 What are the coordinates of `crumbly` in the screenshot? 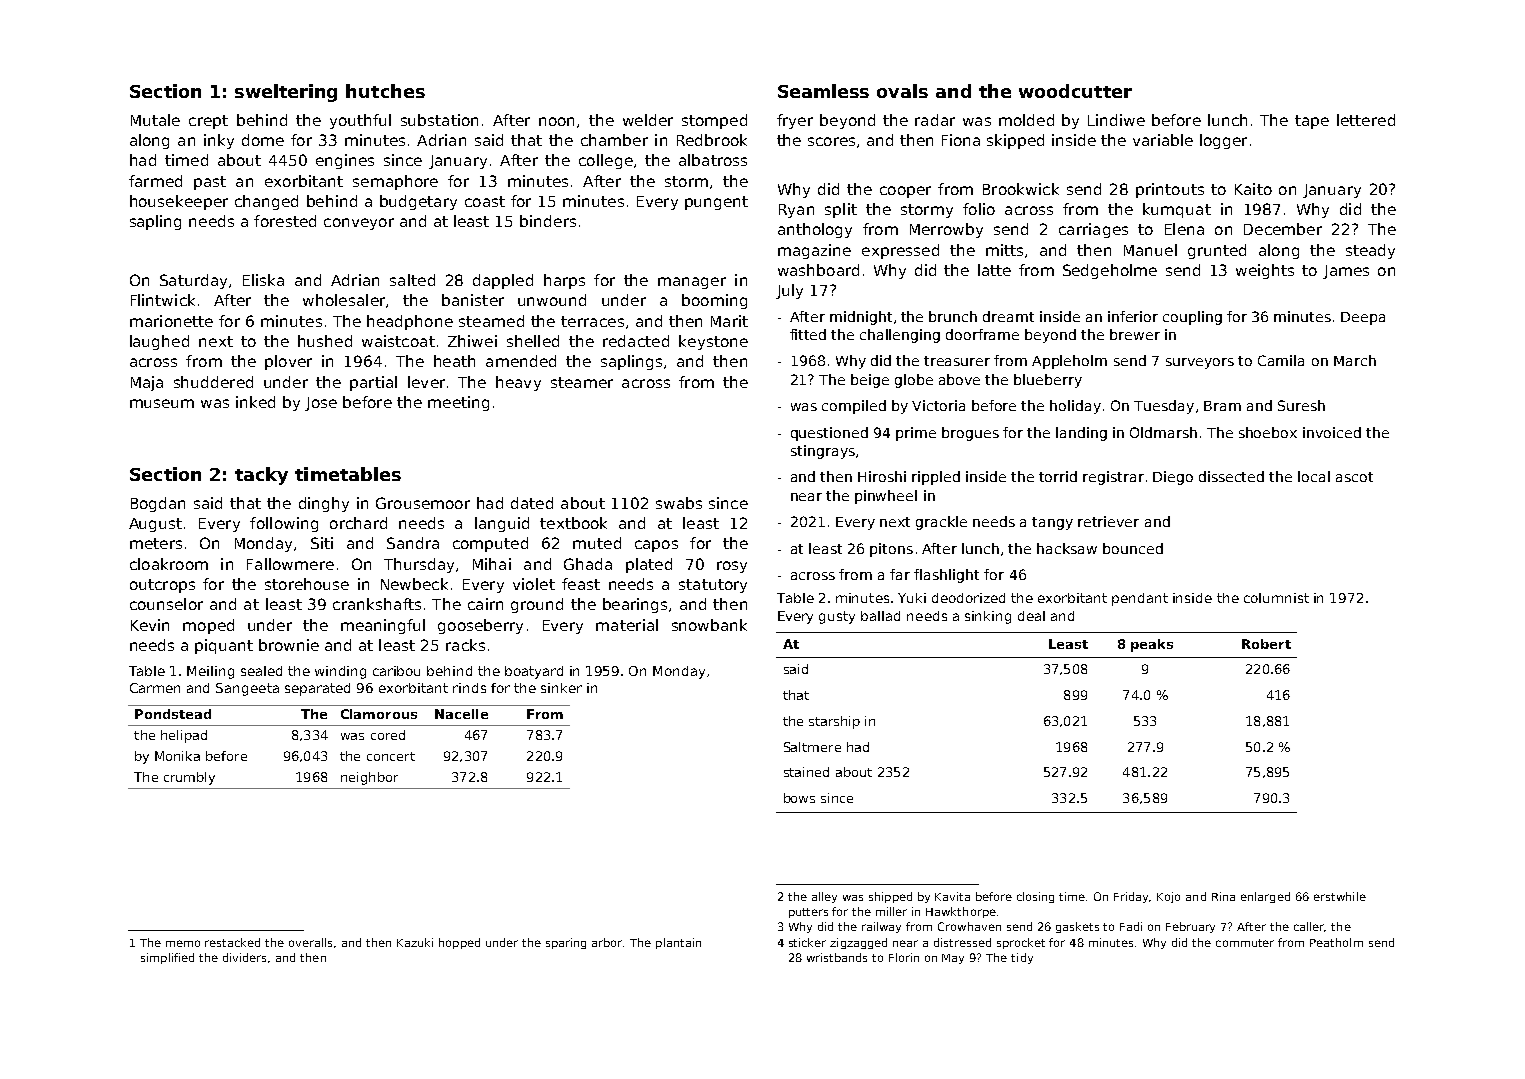 It's located at (189, 778).
